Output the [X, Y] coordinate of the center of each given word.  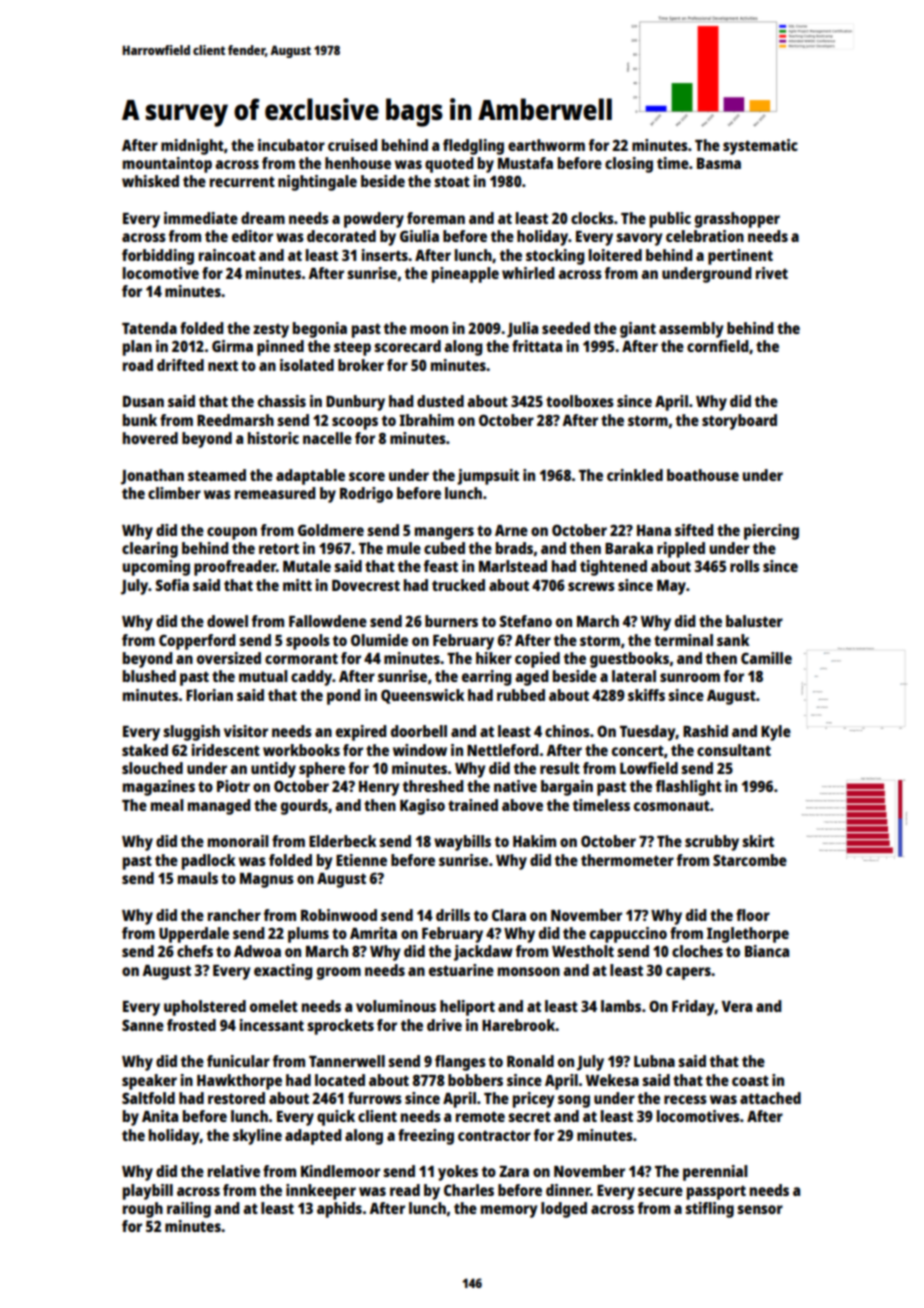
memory [509, 1211]
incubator [291, 145]
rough [143, 1210]
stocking [555, 257]
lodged [564, 1210]
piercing [771, 532]
